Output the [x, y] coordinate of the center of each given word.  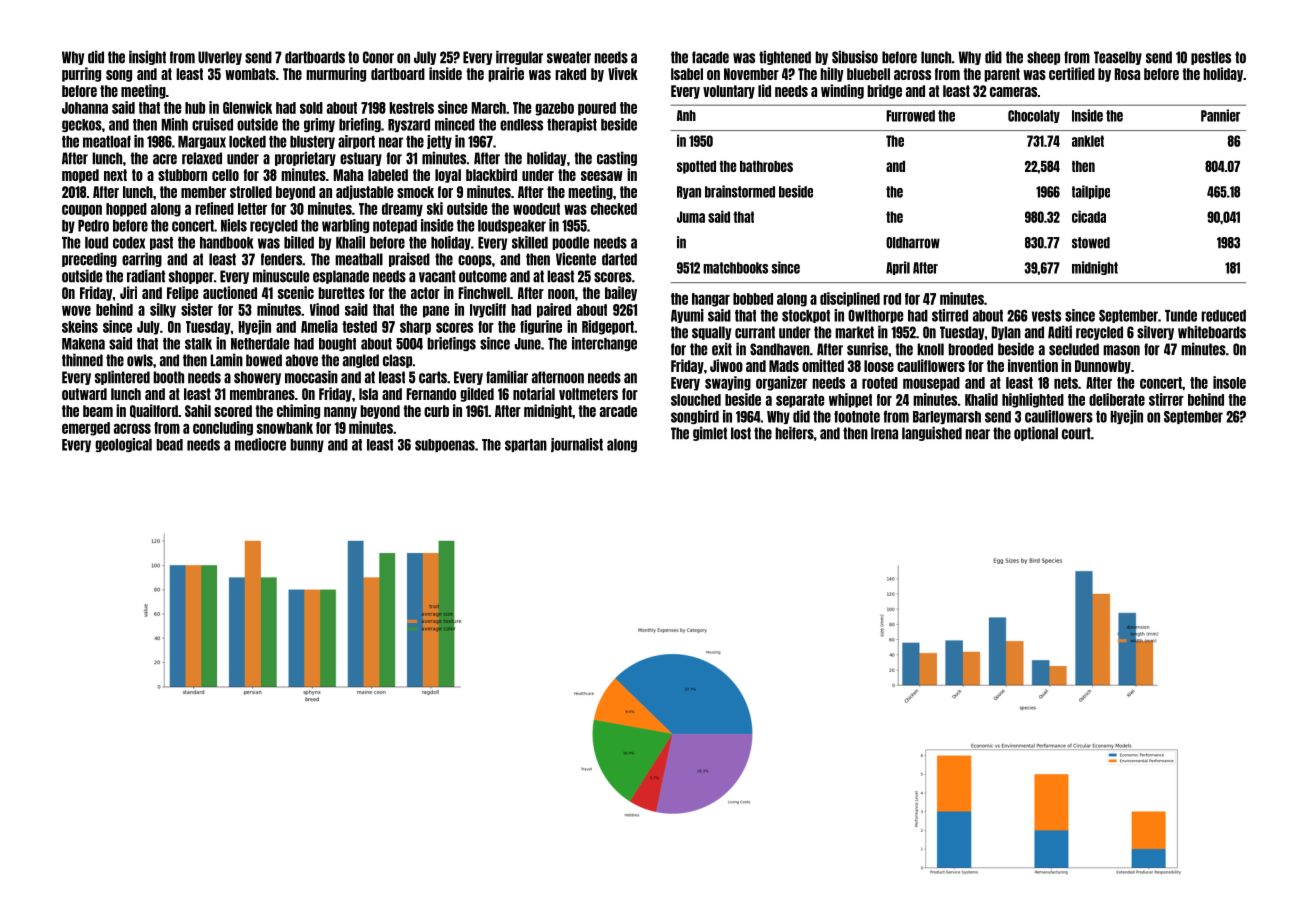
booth [168, 377]
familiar [507, 377]
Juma [691, 217]
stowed [1091, 243]
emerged [86, 429]
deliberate [1117, 399]
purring [81, 74]
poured [597, 109]
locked [247, 142]
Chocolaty [1034, 116]
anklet [1088, 141]
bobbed [753, 299]
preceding [89, 259]
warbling [345, 226]
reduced [1223, 316]
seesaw [602, 176]
